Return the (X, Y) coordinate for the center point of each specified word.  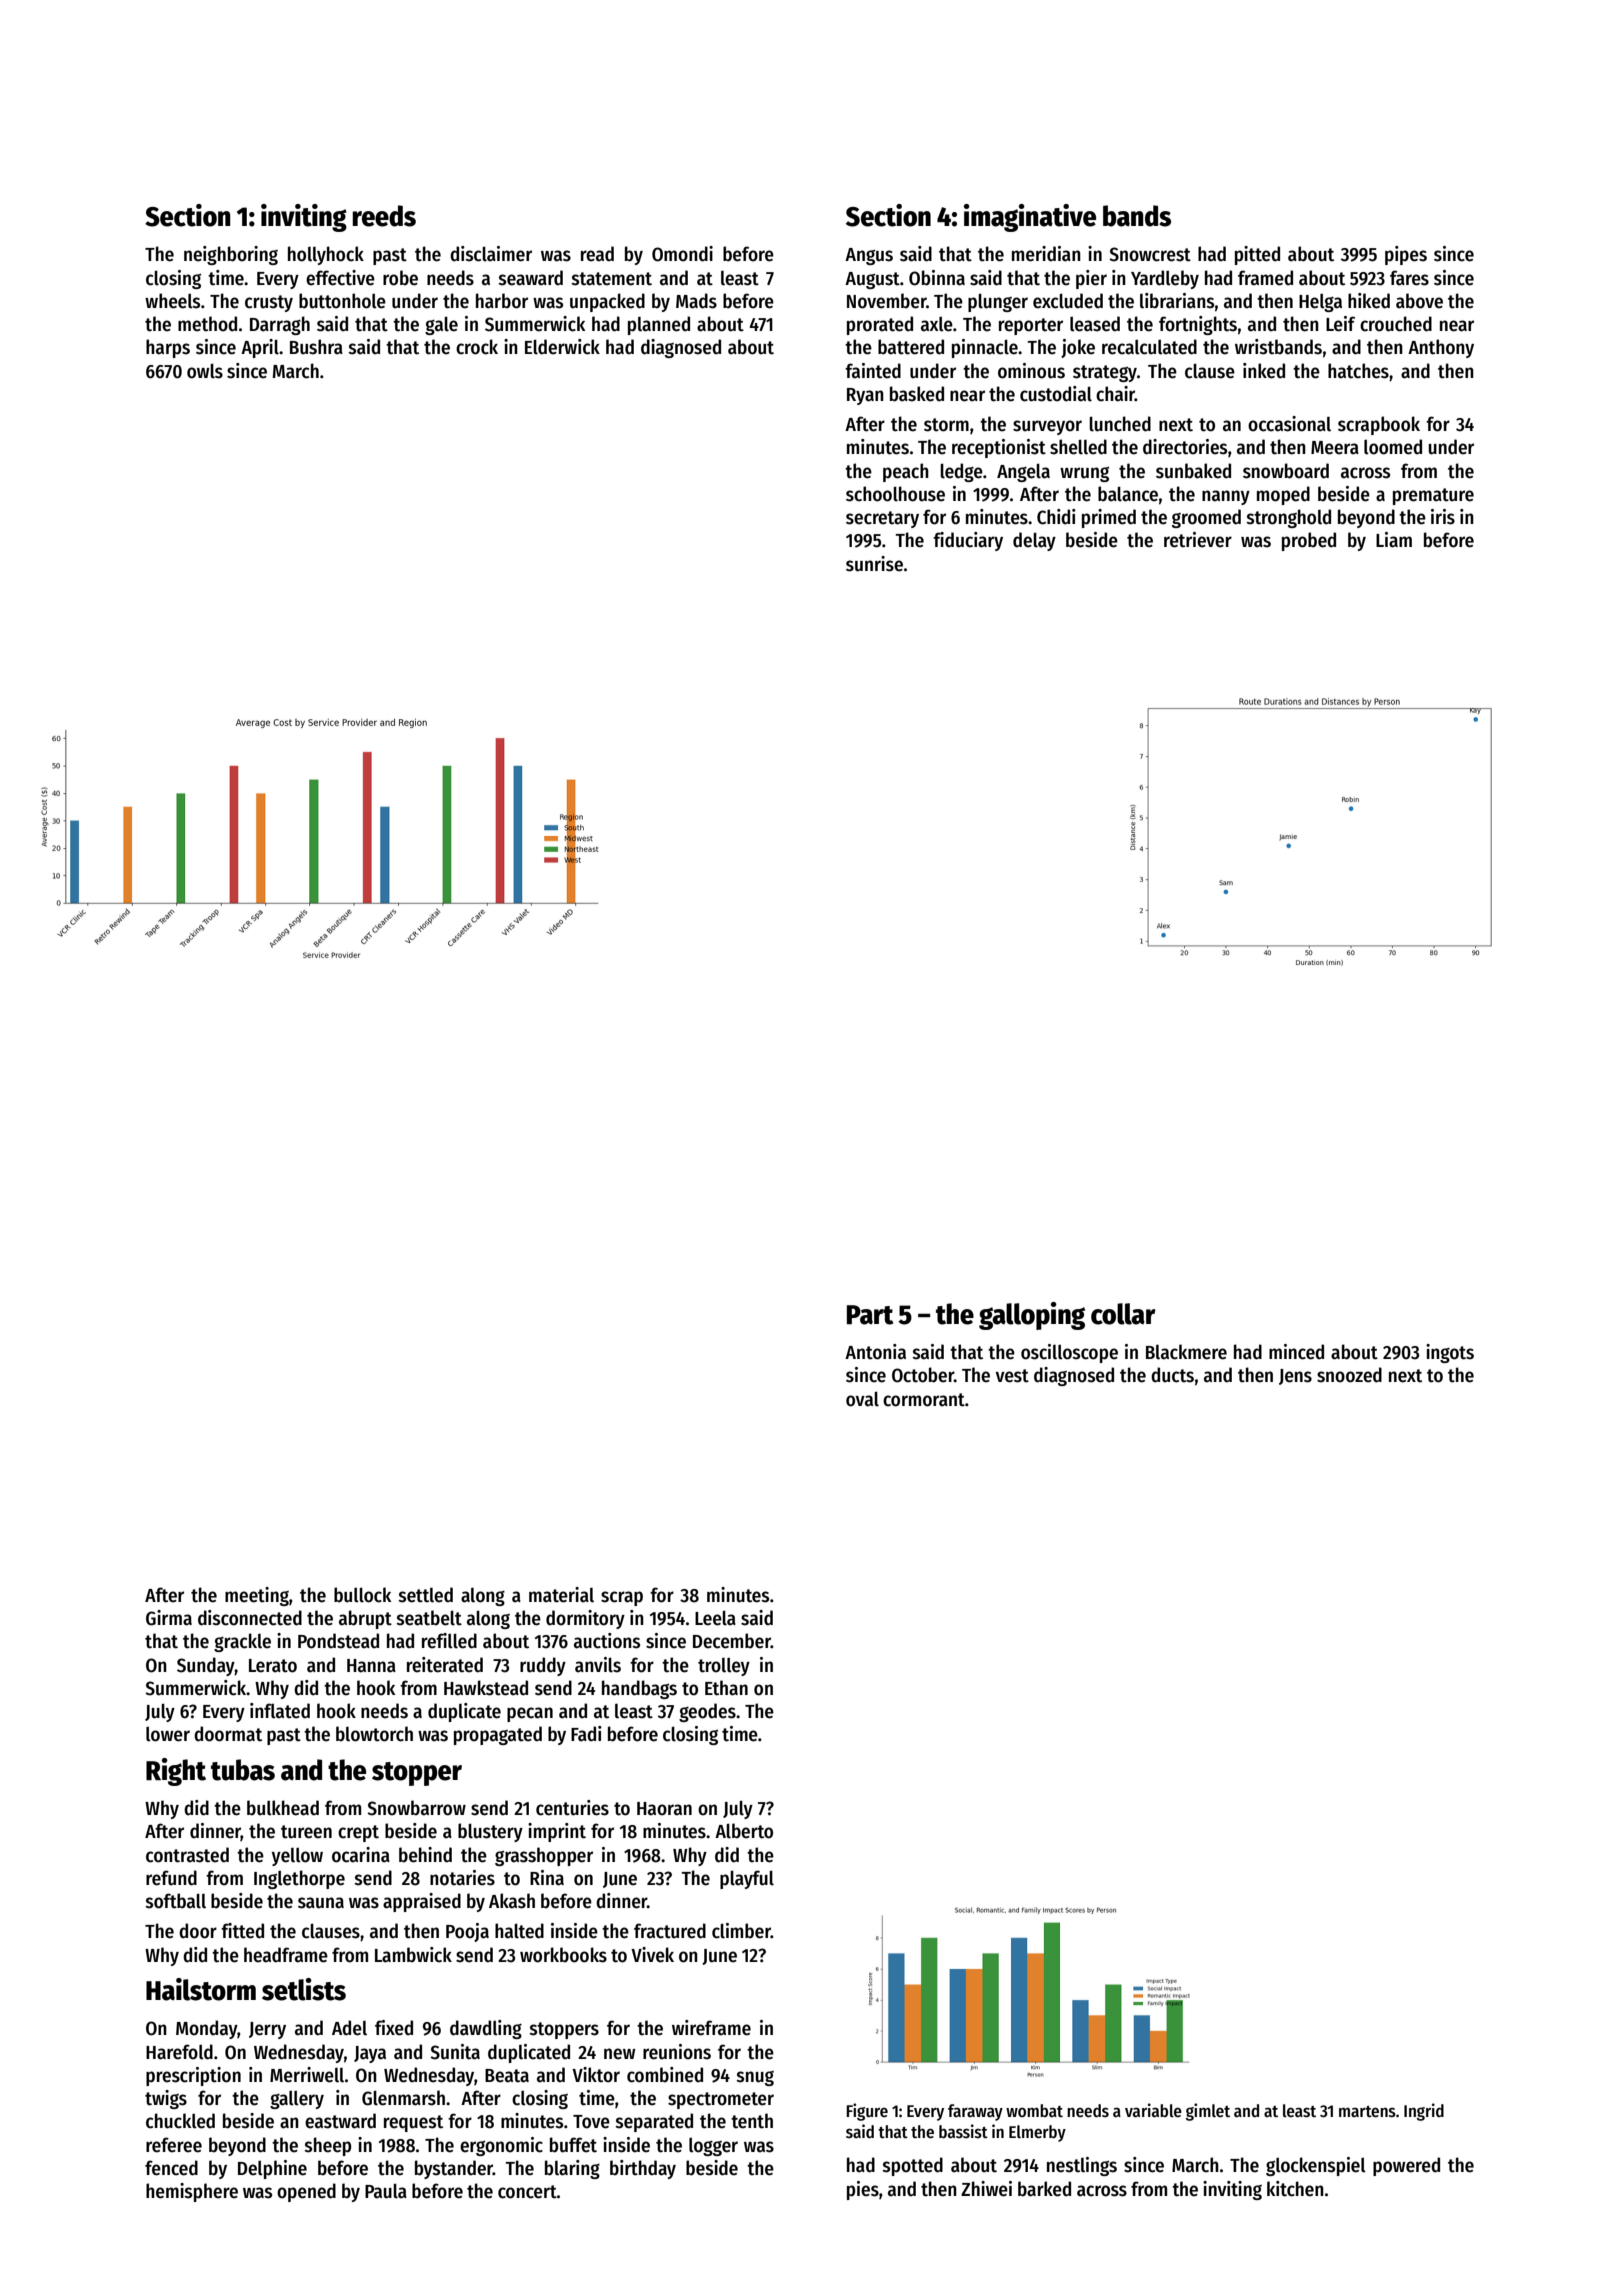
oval (862, 1399)
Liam (1394, 540)
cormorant (924, 1400)
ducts (1172, 1375)
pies (863, 2190)
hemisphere (192, 2192)
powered (1406, 2166)
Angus (869, 256)
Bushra (316, 347)
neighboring (231, 255)
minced (1296, 1352)
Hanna (371, 1666)
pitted (1257, 255)
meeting (257, 1596)
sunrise (874, 564)
